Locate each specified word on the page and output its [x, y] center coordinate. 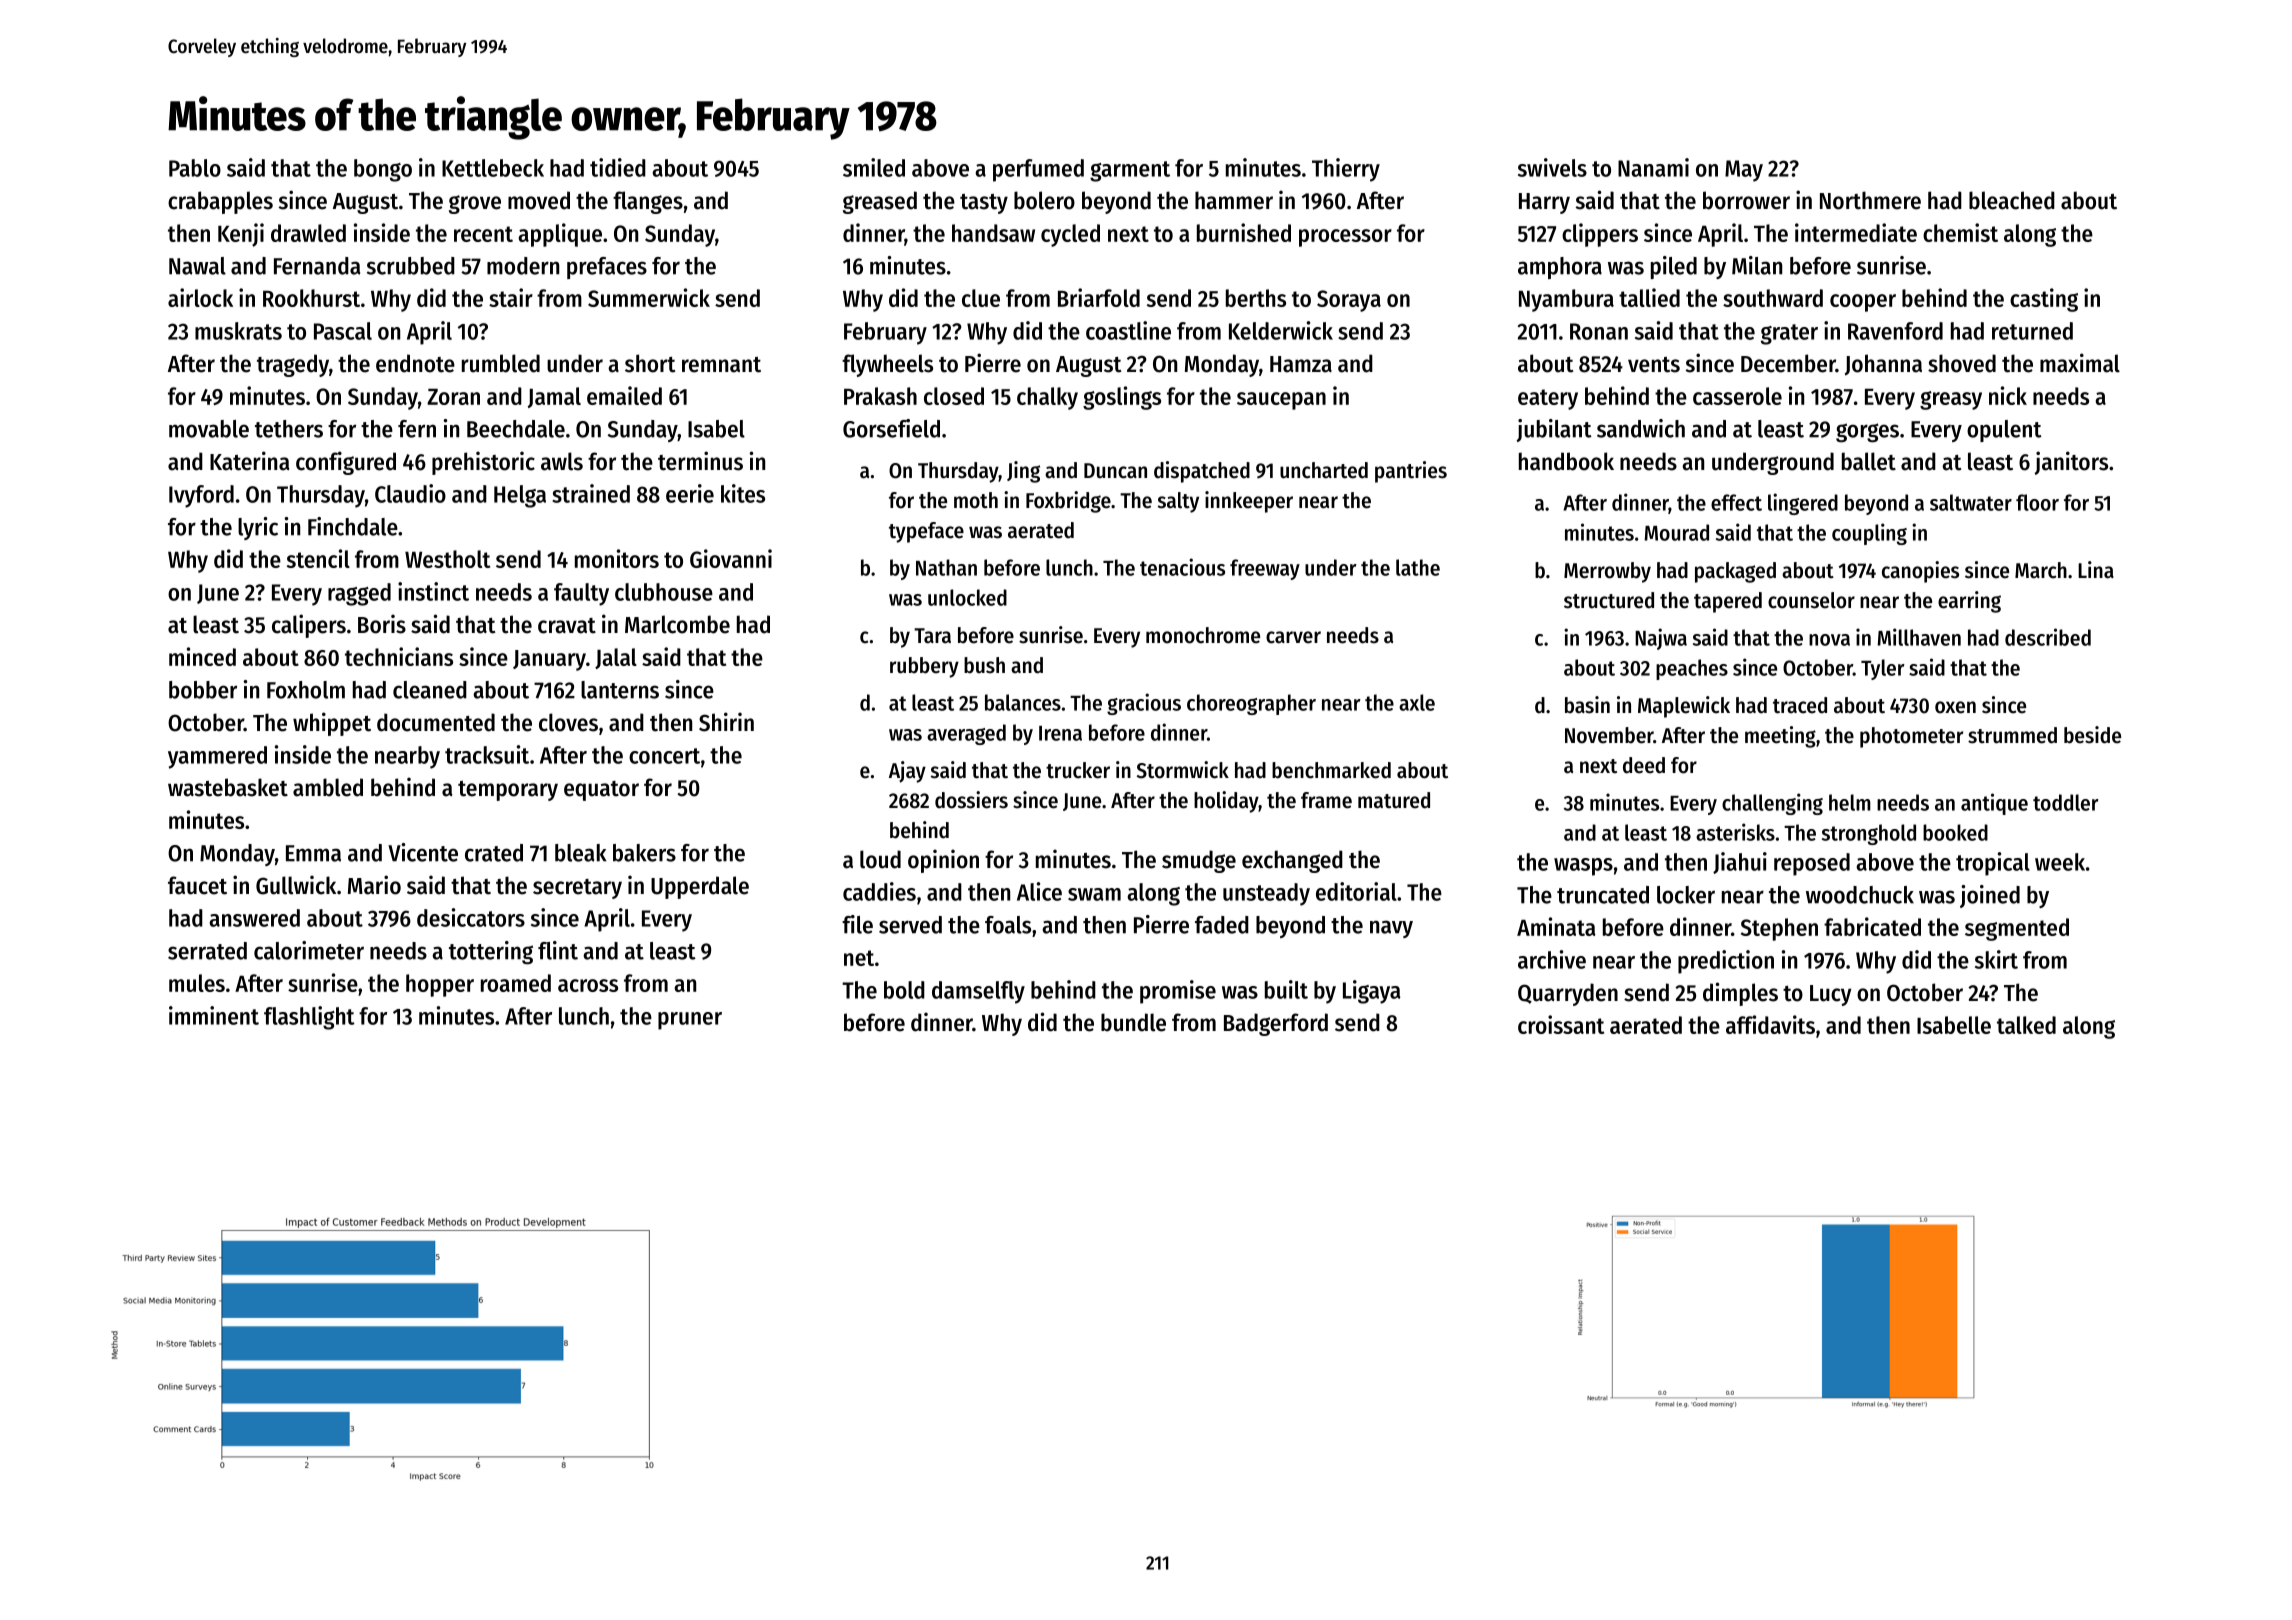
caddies [879, 891]
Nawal [197, 266]
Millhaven [1919, 637]
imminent [214, 1015]
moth [976, 500]
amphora [1560, 268]
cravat [567, 626]
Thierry [1346, 170]
